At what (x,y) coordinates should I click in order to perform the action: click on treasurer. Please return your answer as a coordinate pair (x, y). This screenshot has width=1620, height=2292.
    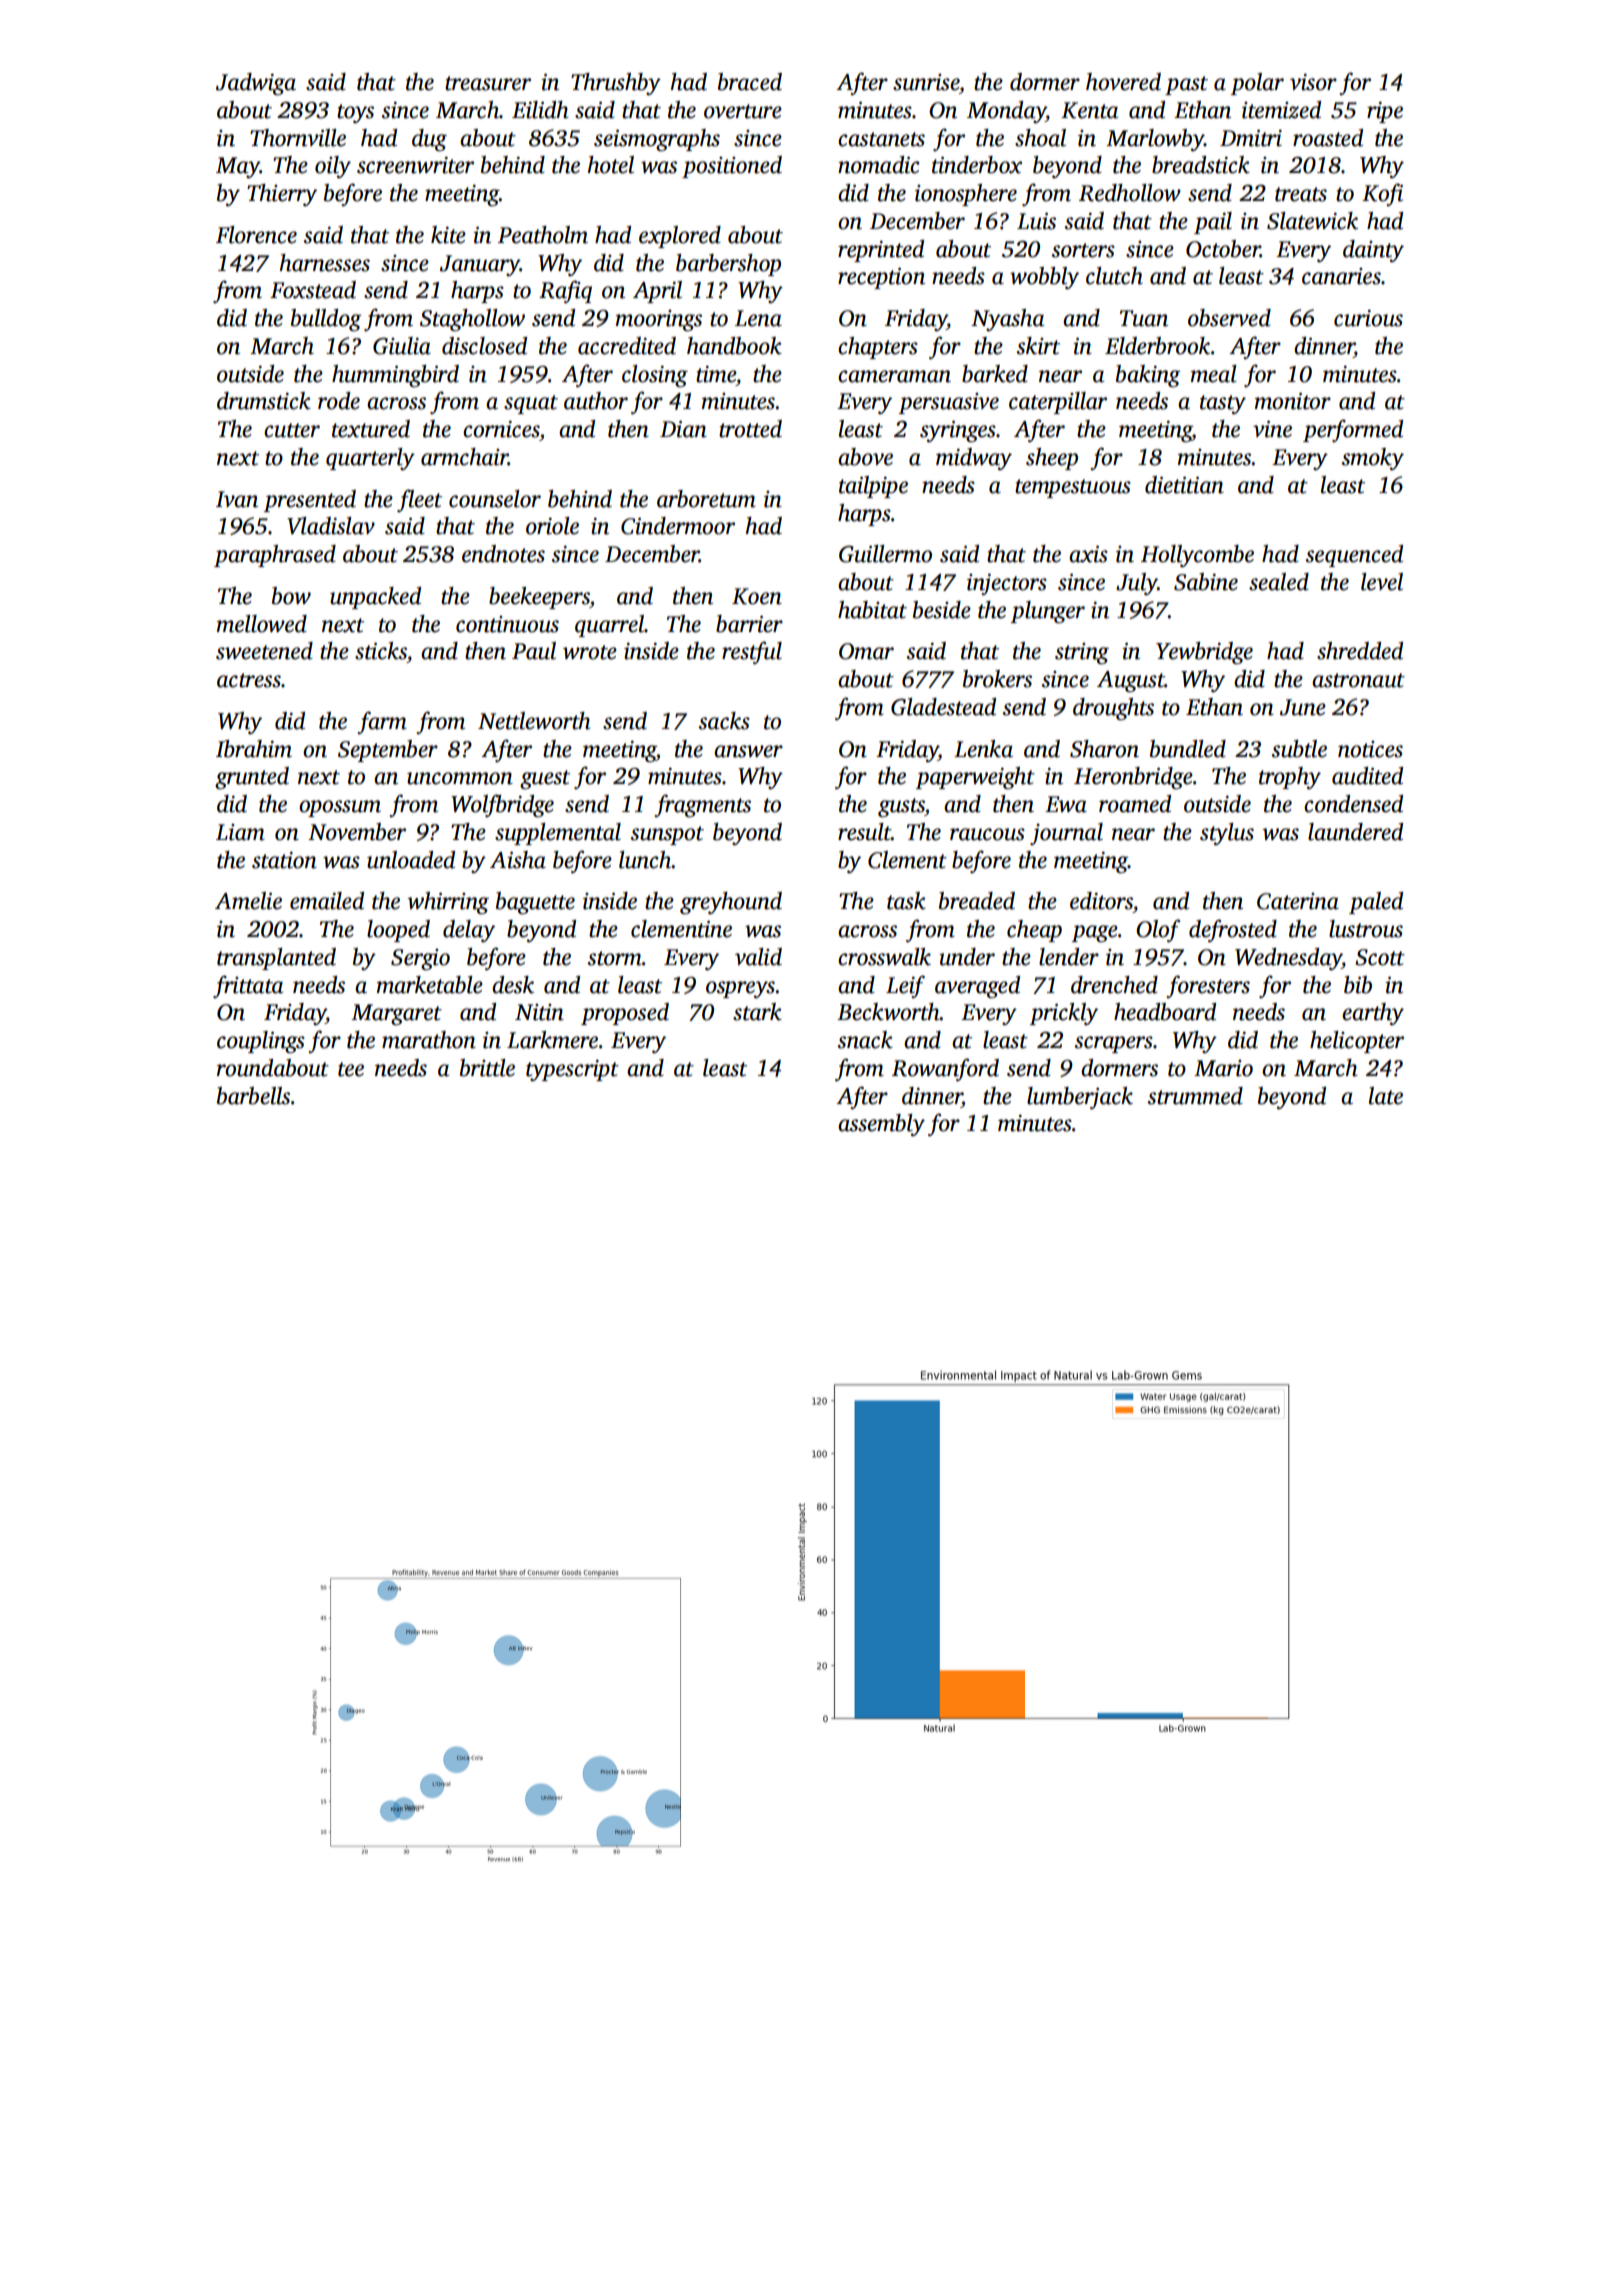
    Looking at the image, I should click on (488, 83).
